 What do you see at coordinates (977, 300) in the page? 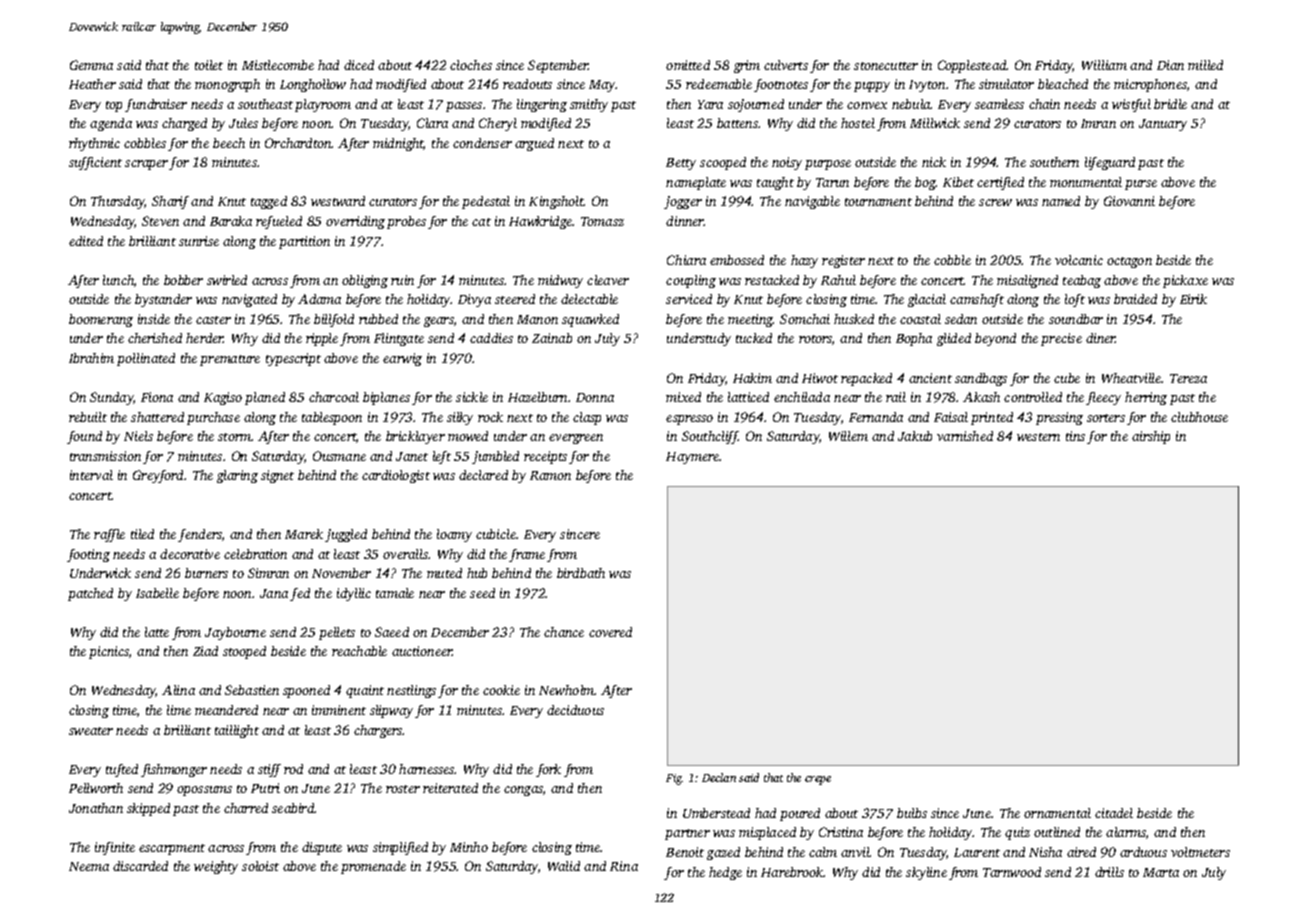
I see `camshaft` at bounding box center [977, 300].
